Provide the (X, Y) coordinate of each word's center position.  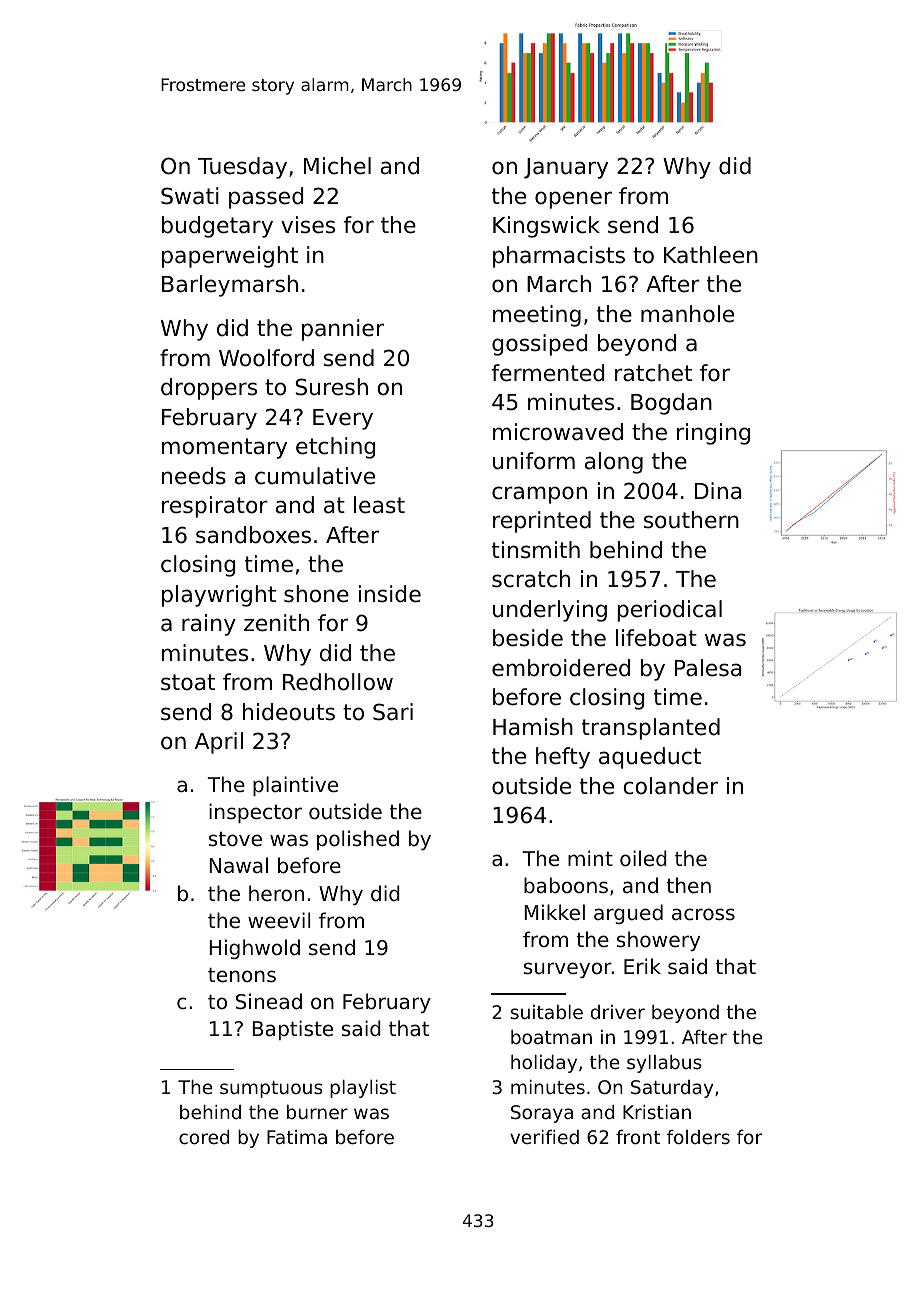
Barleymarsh (230, 286)
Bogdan (671, 404)
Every (343, 419)
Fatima (297, 1137)
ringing (713, 434)
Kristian (657, 1112)
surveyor (568, 970)
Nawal (238, 865)
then (689, 885)
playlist (363, 1089)
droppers (209, 389)
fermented (547, 373)
